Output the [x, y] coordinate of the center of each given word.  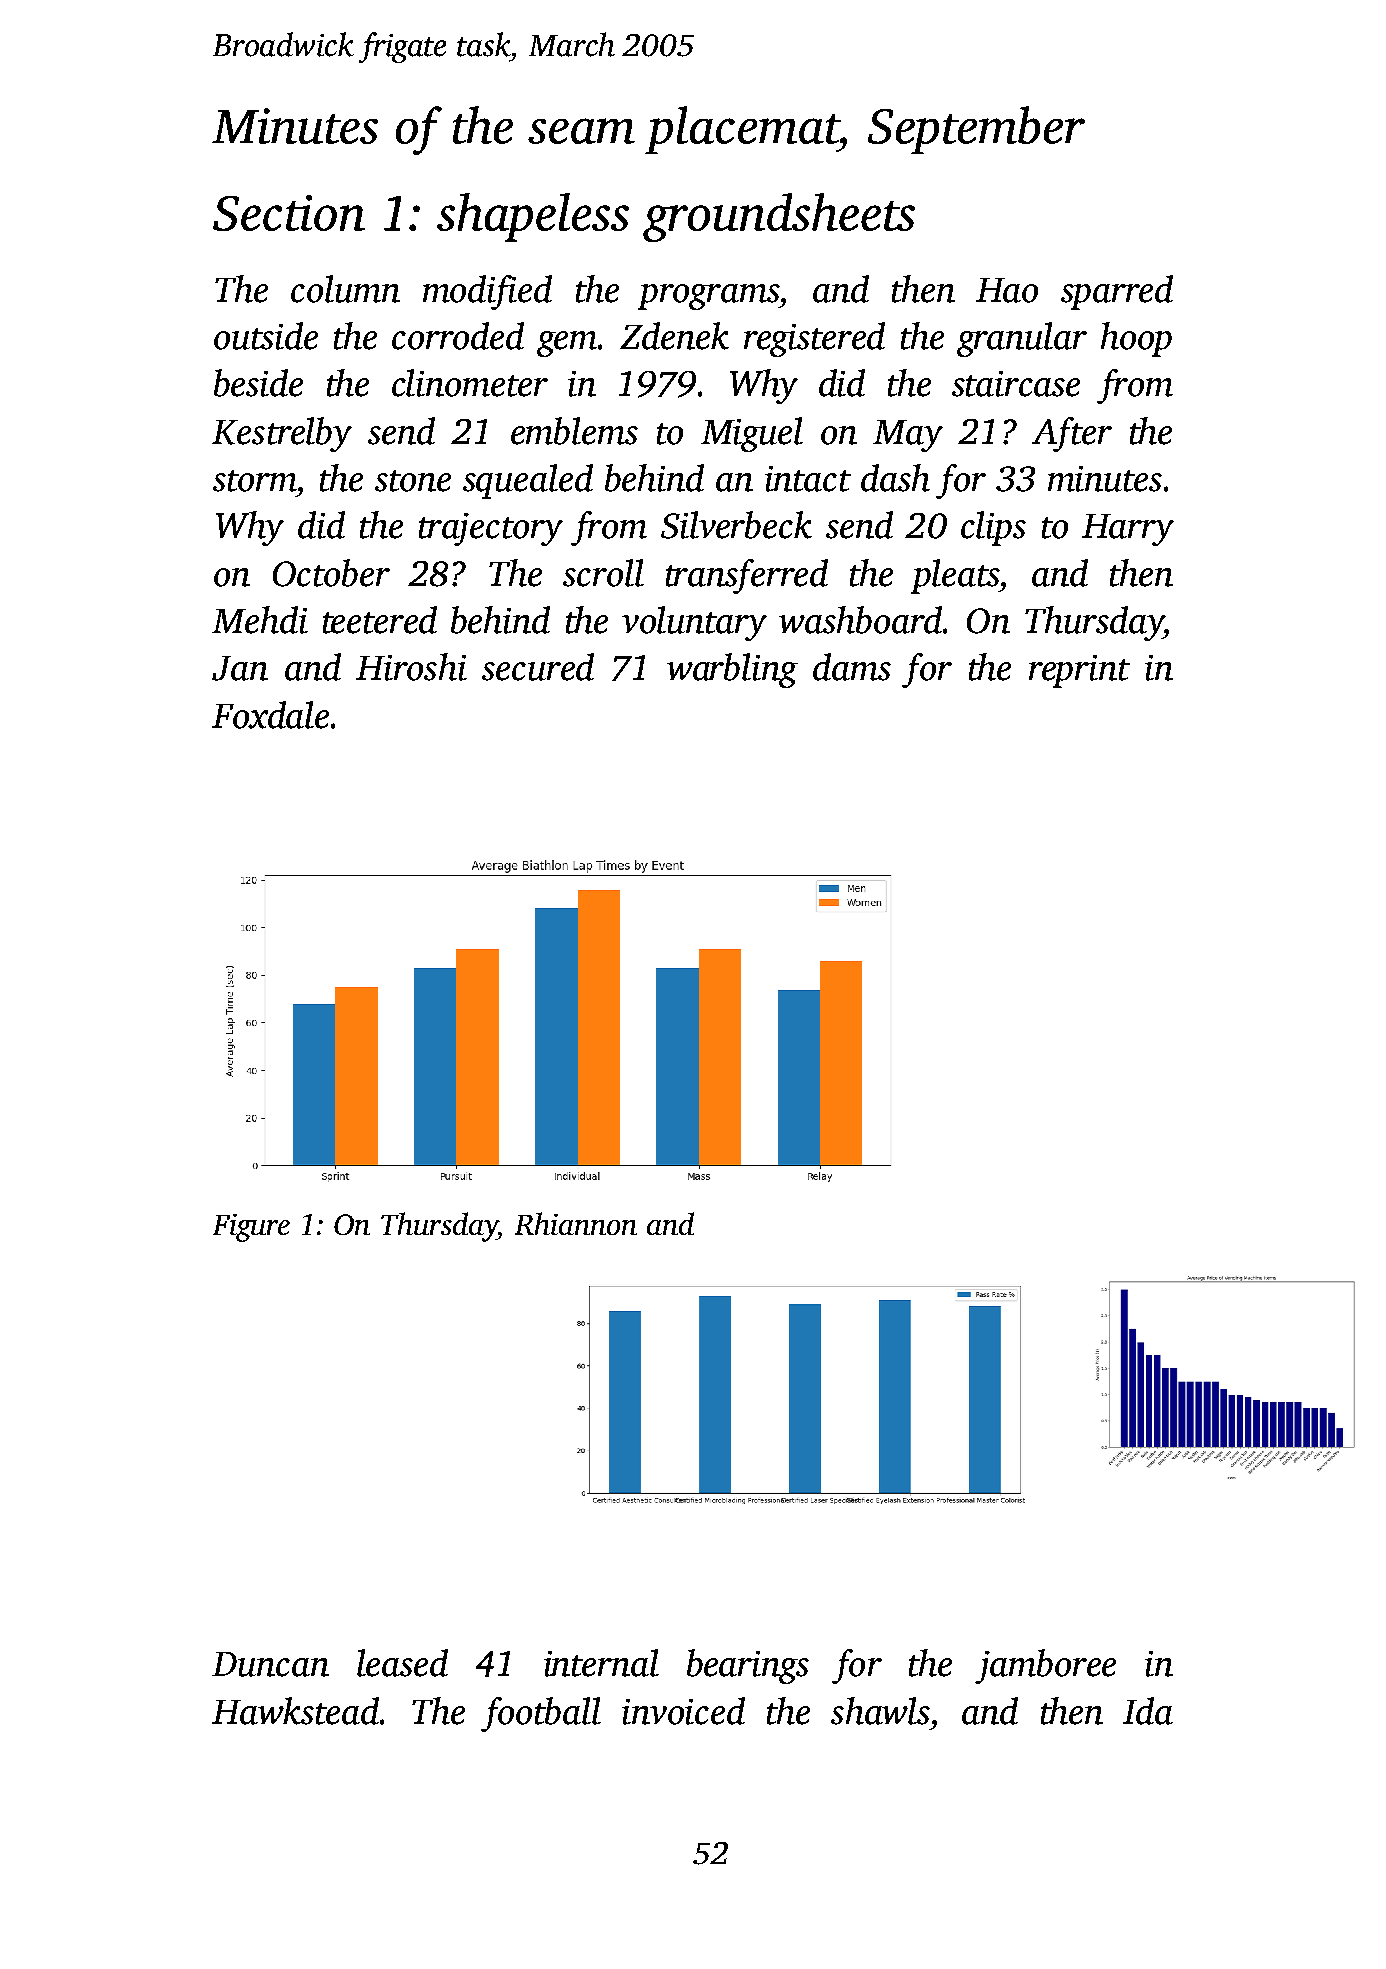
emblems [574, 431]
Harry [1128, 530]
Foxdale [270, 715]
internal [601, 1663]
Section [289, 213]
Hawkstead [295, 1711]
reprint [1079, 671]
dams [852, 667]
